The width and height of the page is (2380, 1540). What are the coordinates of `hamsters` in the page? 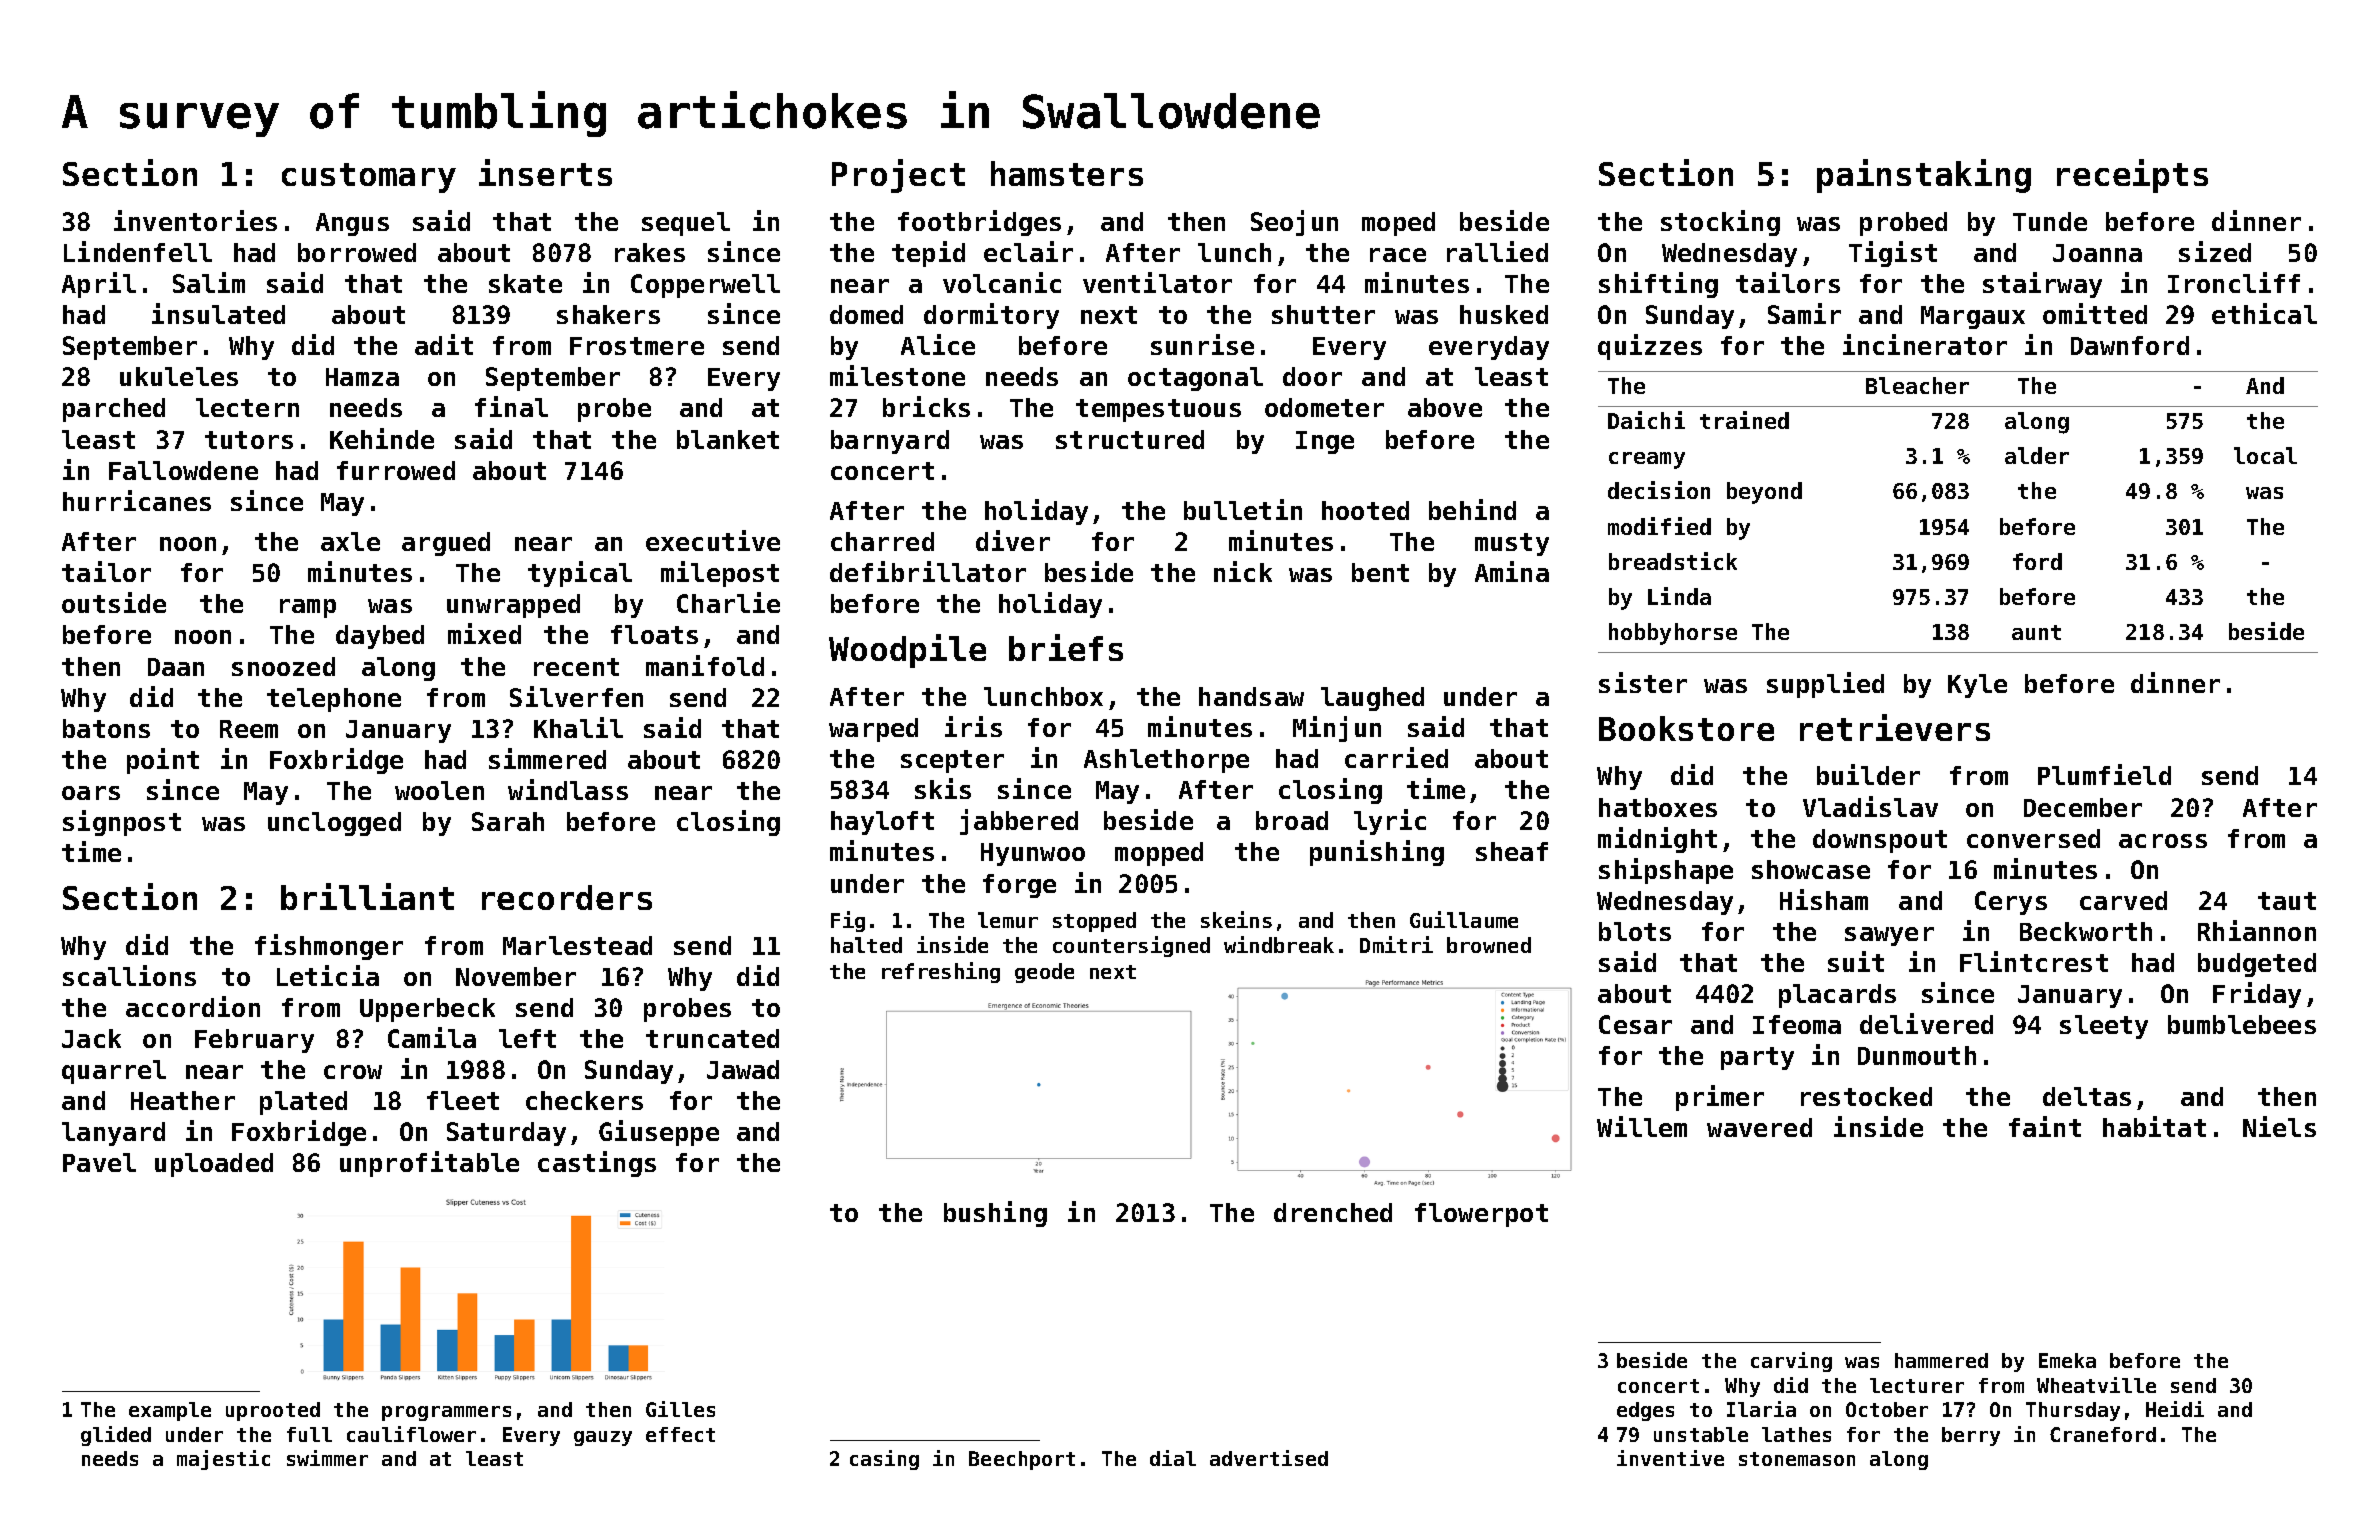 It's located at (1067, 173).
